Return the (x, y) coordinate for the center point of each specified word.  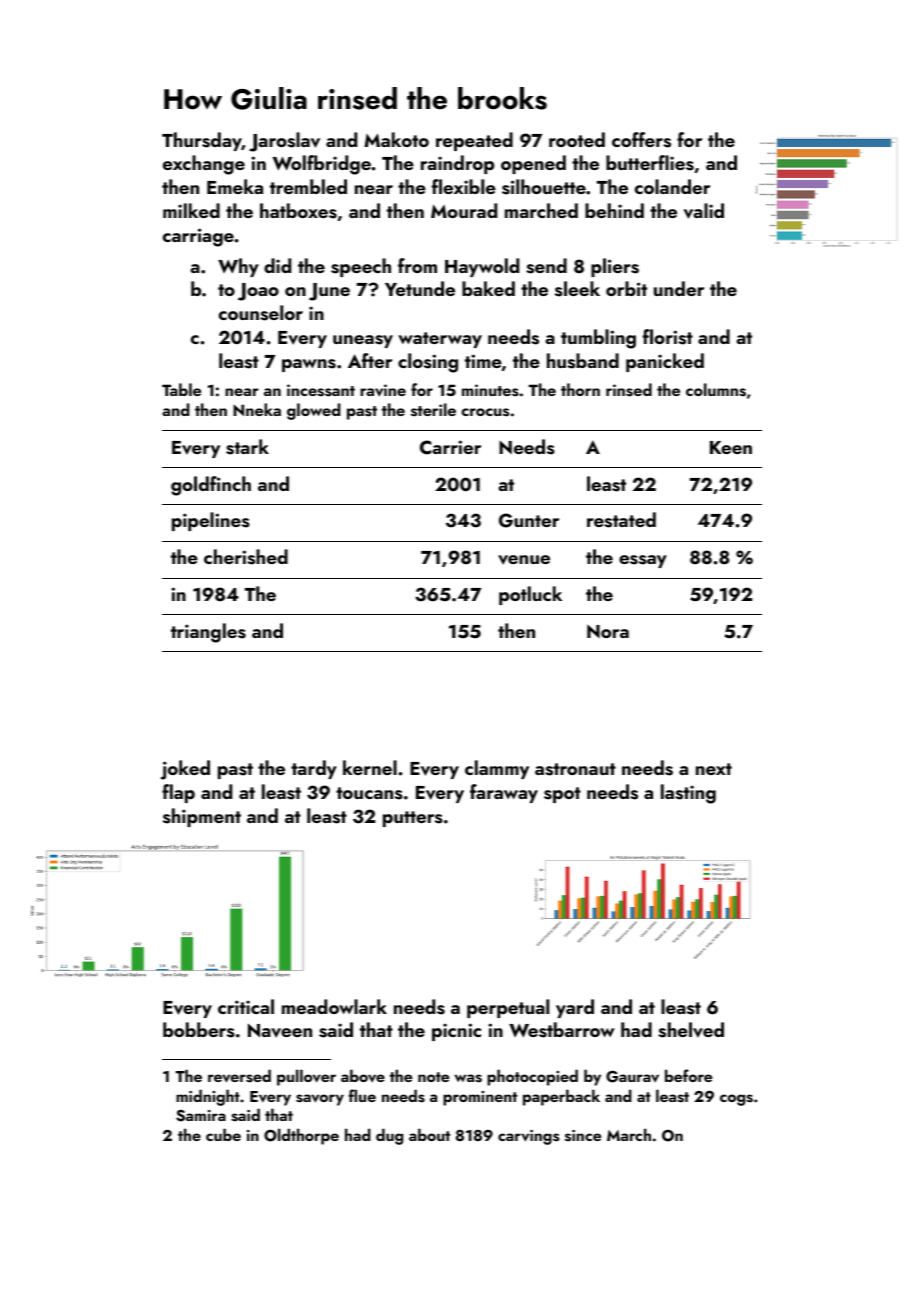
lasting (688, 794)
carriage (198, 237)
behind (614, 210)
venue (524, 560)
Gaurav (632, 1077)
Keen (731, 447)
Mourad (464, 210)
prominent (480, 1098)
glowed (314, 411)
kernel (370, 767)
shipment (202, 817)
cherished (246, 557)
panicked (665, 362)
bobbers (199, 1030)
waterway (440, 340)
